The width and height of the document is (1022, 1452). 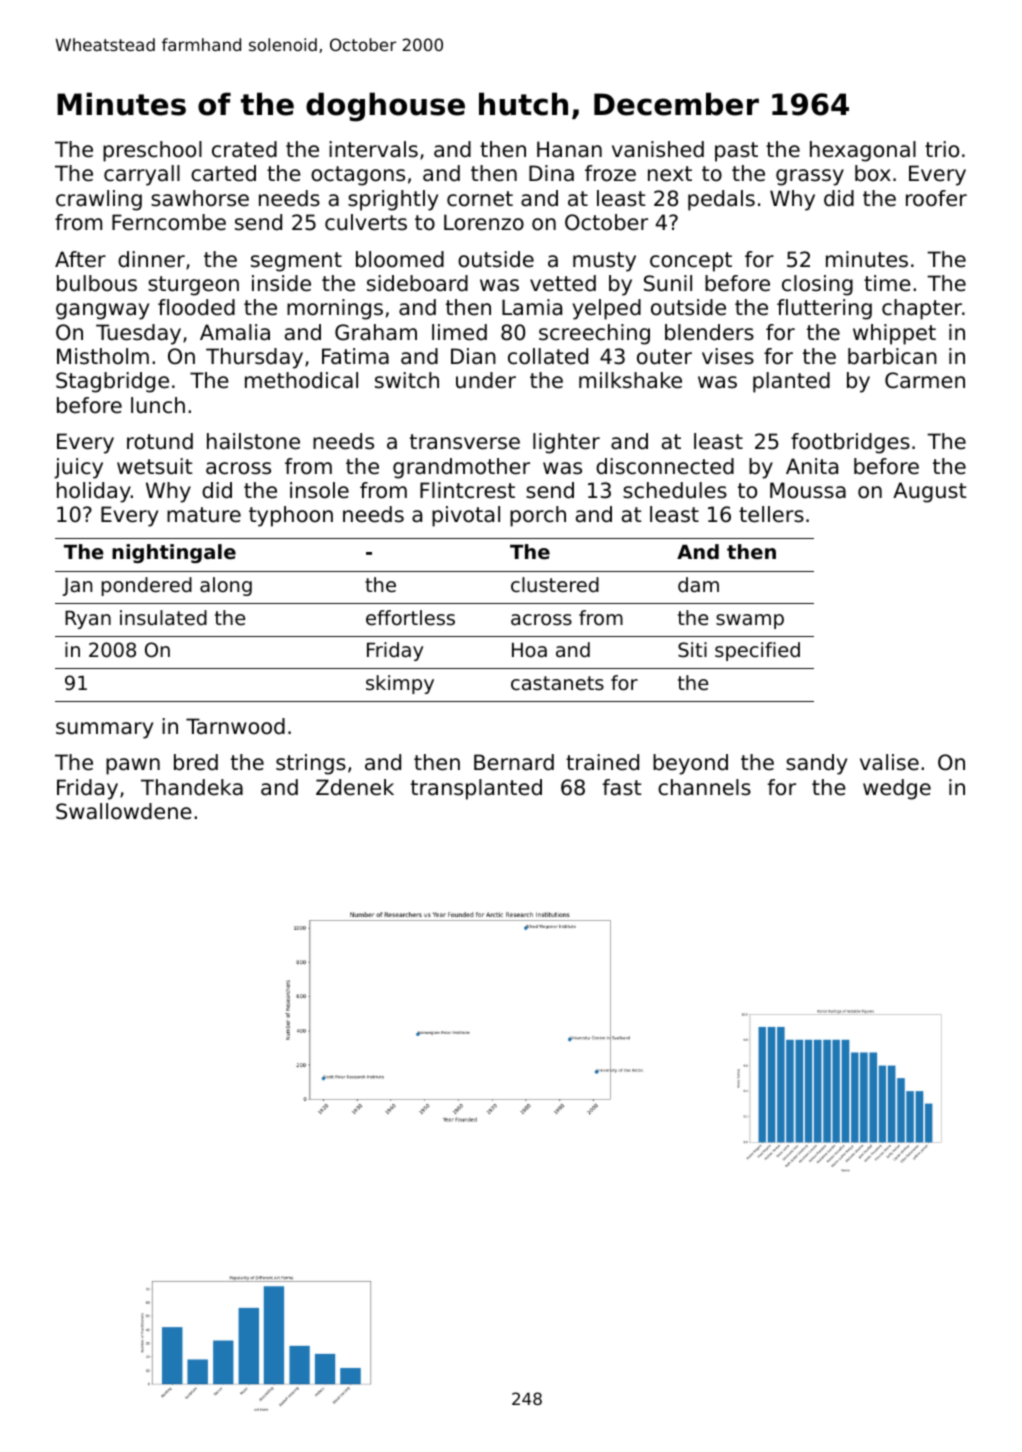 What do you see at coordinates (355, 787) in the document?
I see `Zdenek` at bounding box center [355, 787].
